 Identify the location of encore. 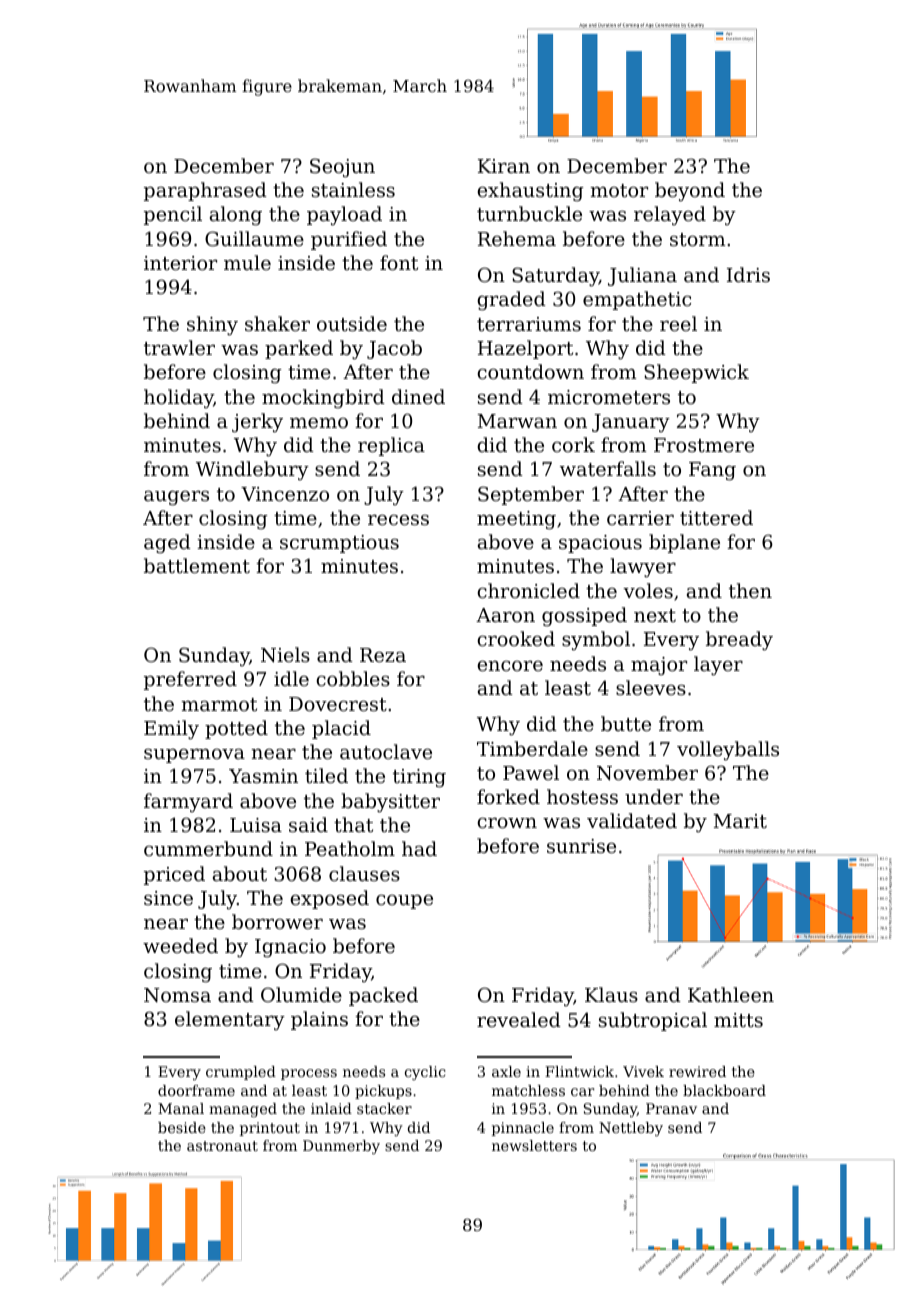
(510, 666).
